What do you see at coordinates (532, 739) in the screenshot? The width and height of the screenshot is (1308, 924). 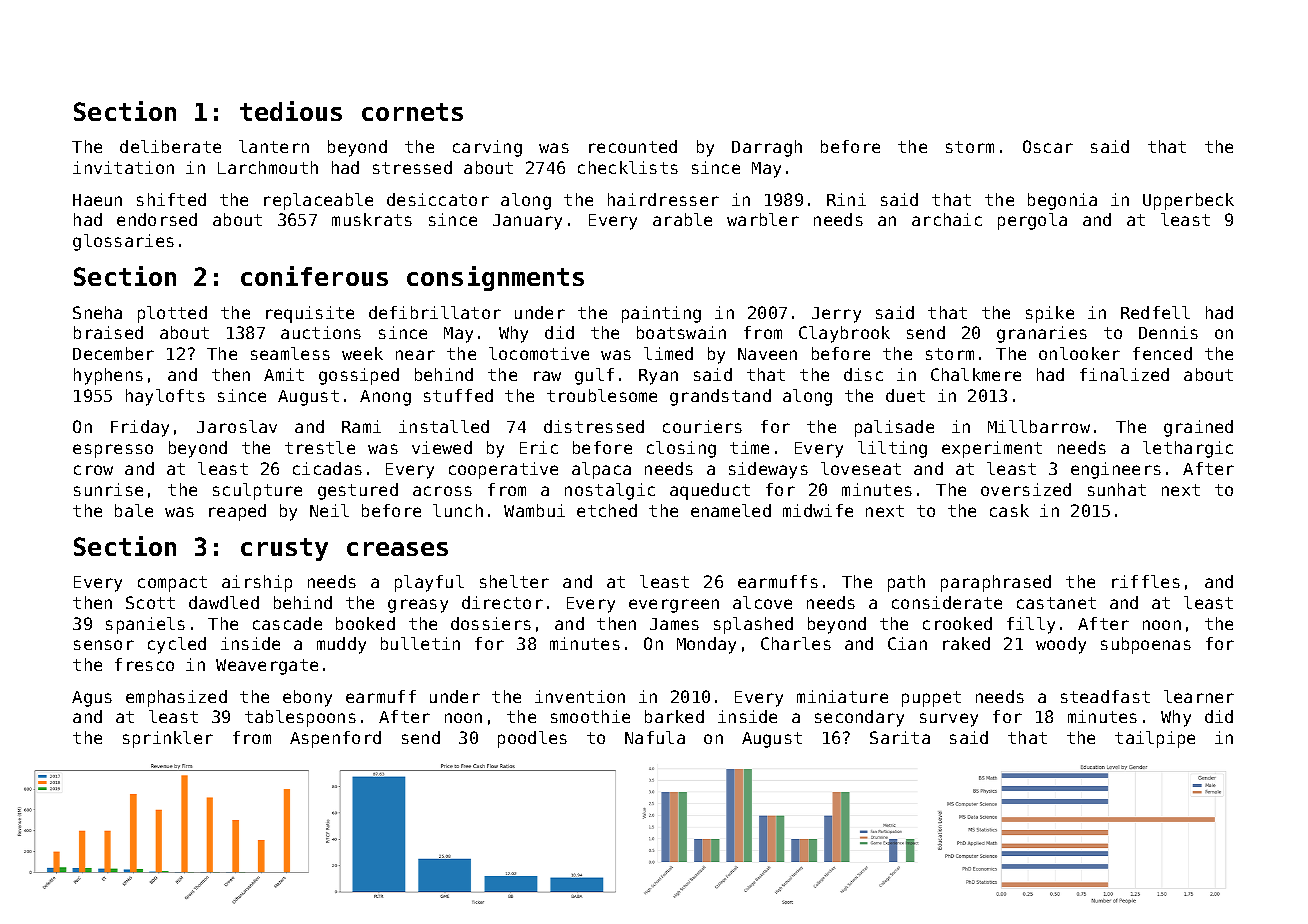 I see `poodles` at bounding box center [532, 739].
